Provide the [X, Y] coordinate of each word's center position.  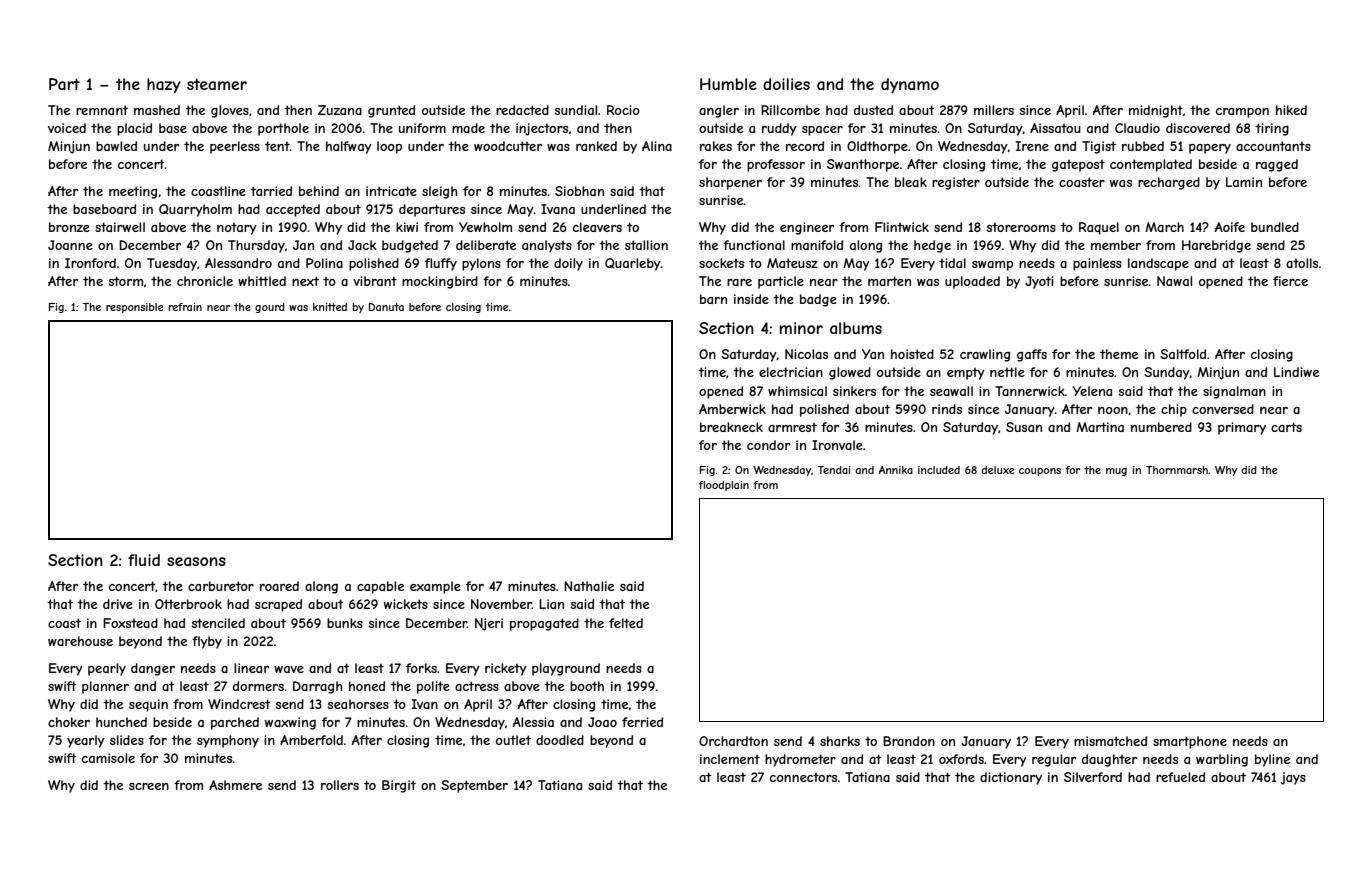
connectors [803, 777]
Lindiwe [1296, 372]
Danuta [386, 307]
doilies [786, 84]
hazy [164, 85]
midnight [1156, 111]
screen [149, 786]
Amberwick [732, 409]
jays [1293, 778]
